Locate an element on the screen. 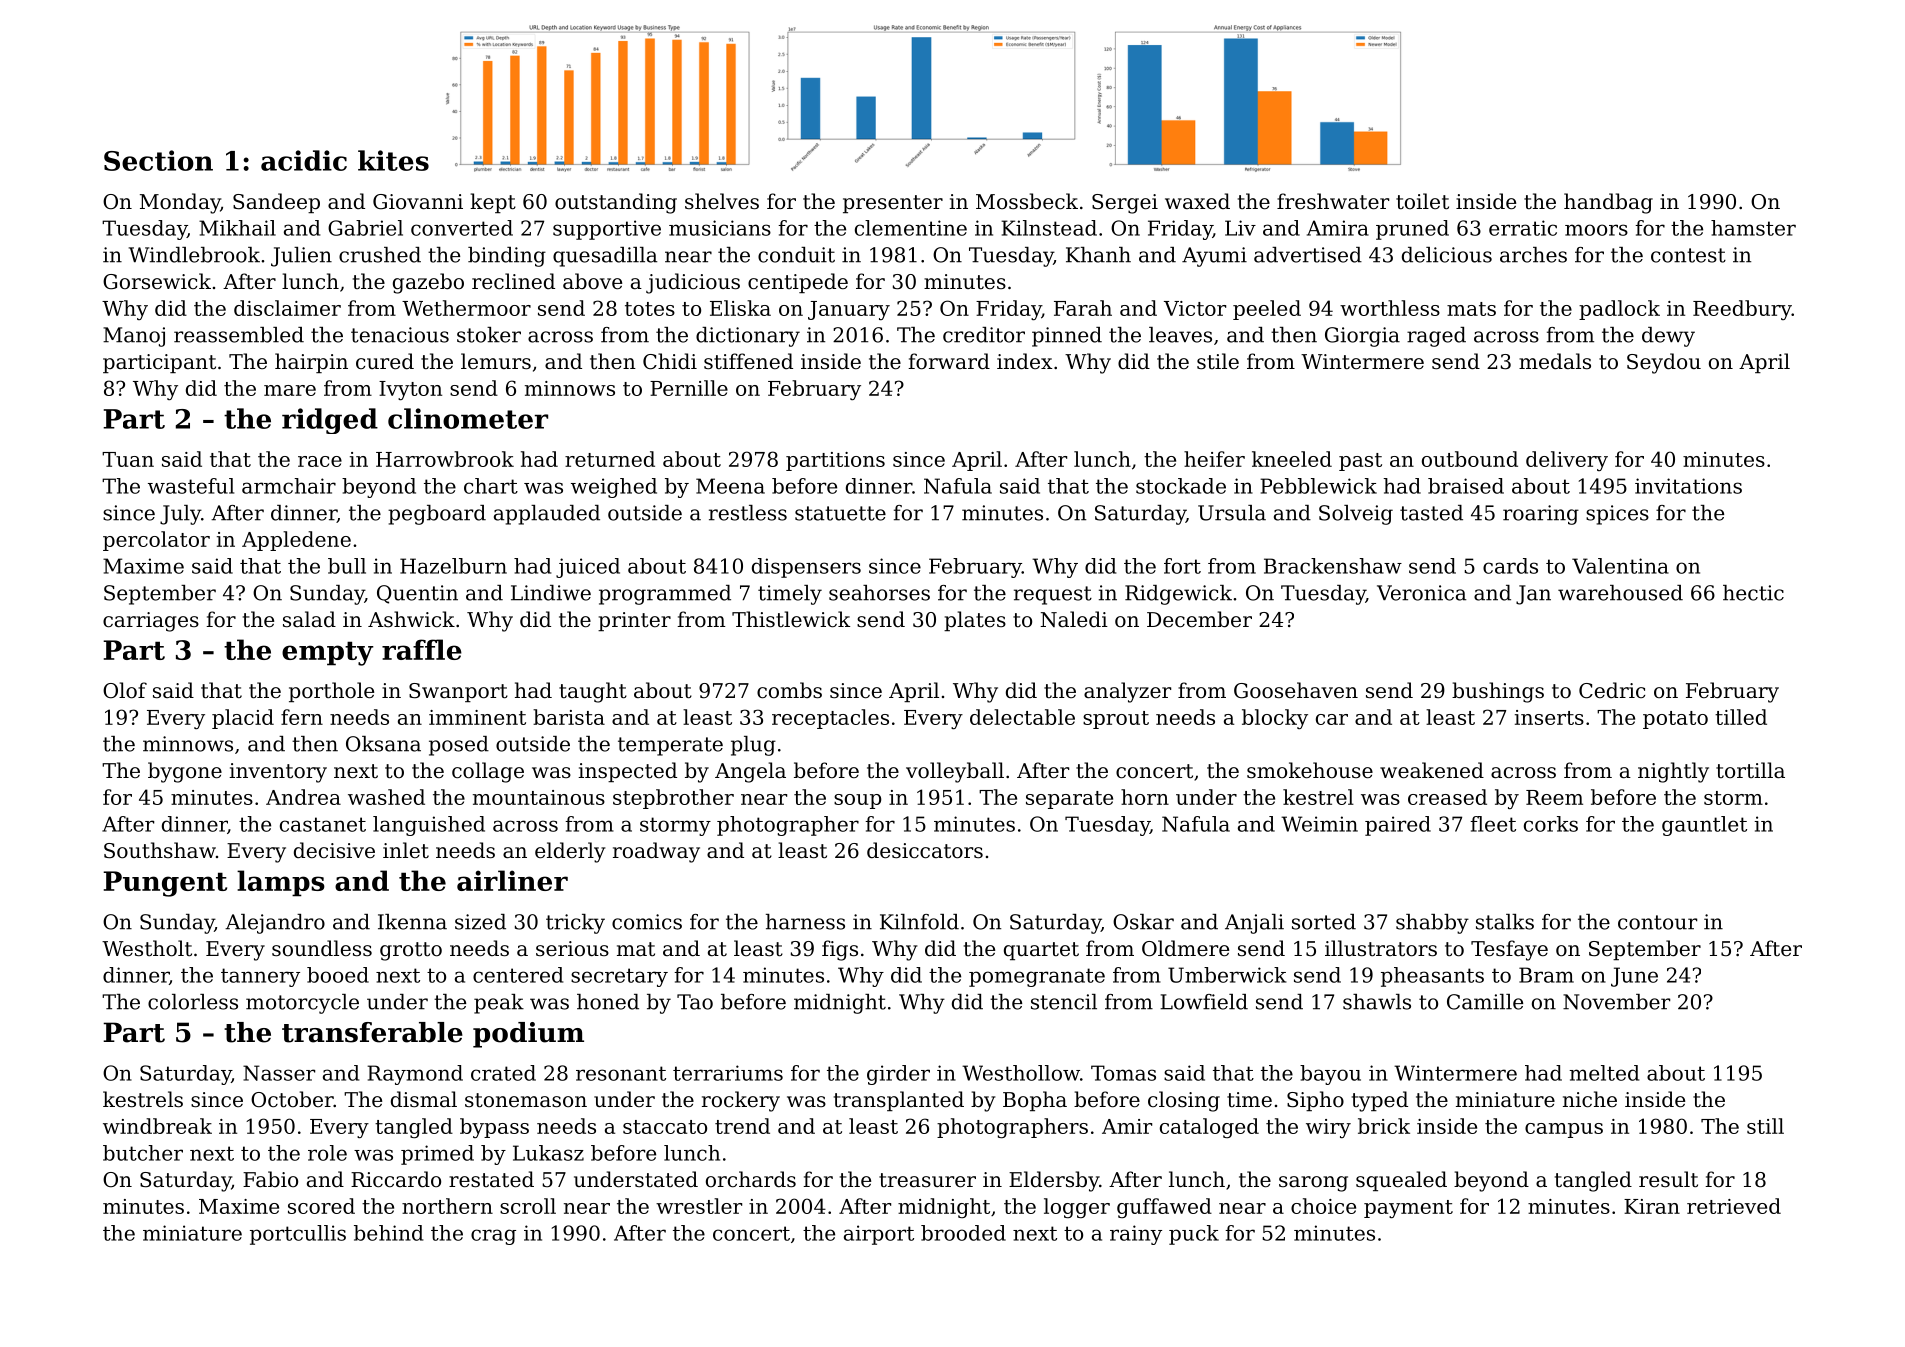  kept is located at coordinates (493, 203).
